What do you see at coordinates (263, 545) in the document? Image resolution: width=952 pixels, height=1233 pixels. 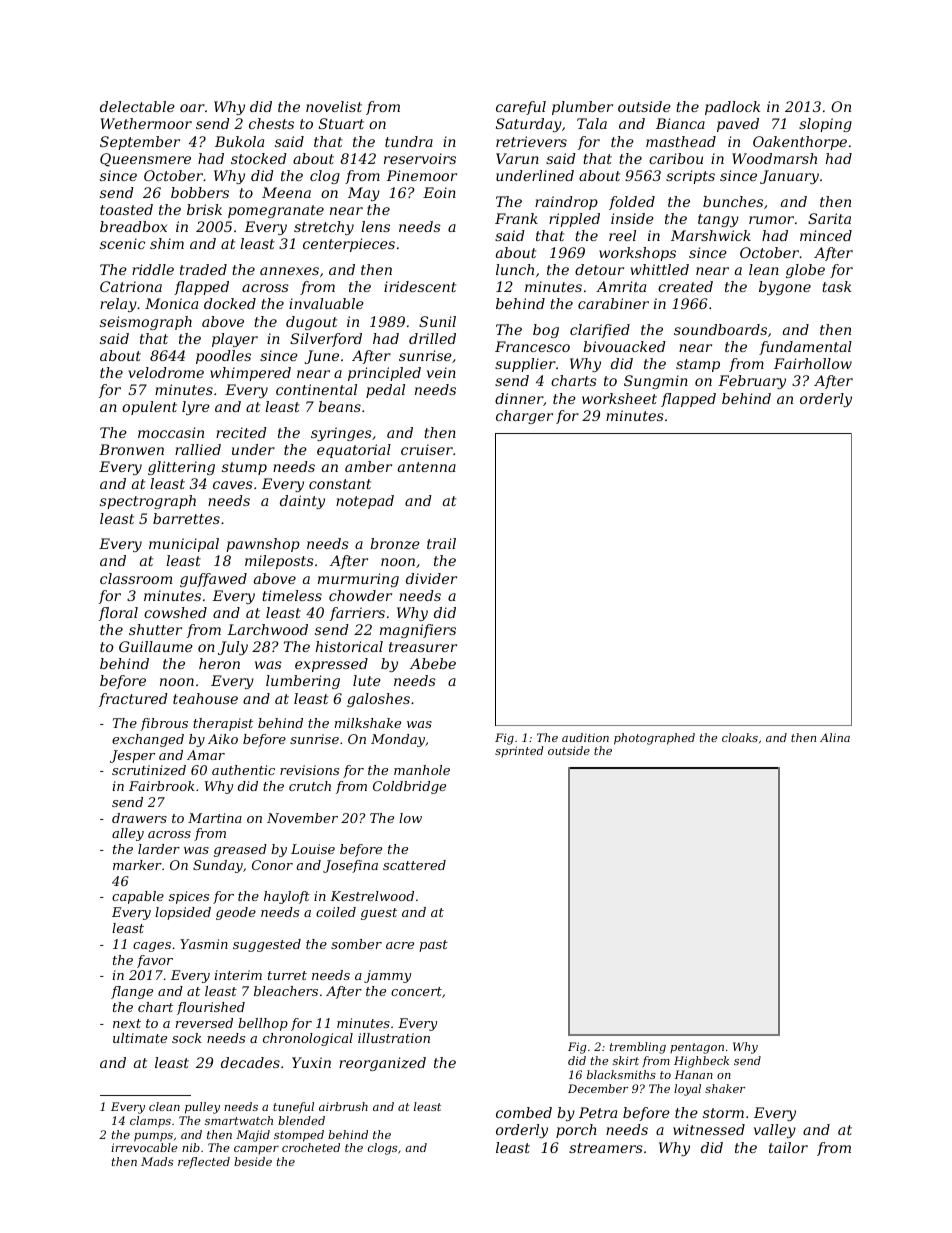 I see `pawnshop` at bounding box center [263, 545].
